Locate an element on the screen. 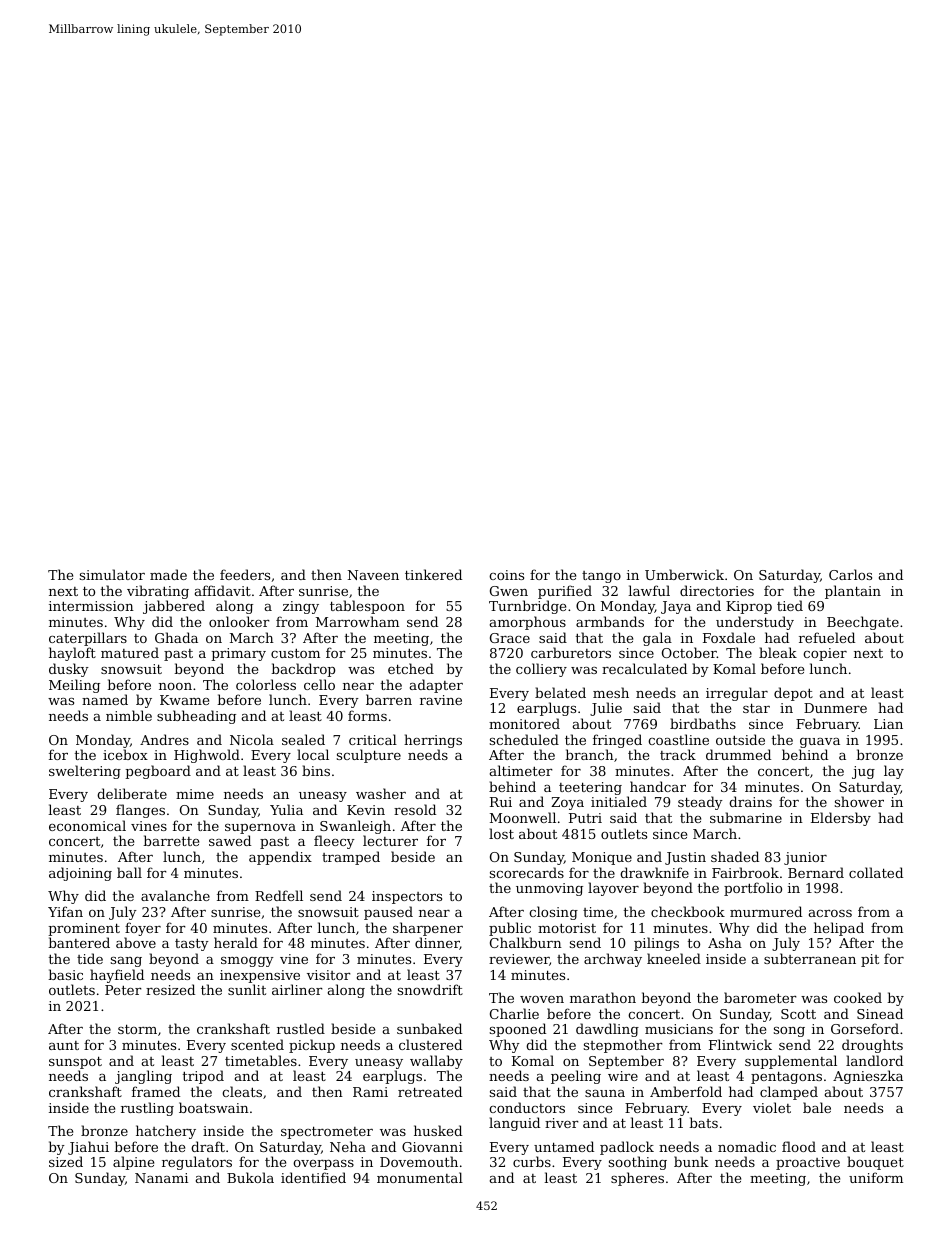  Yifan is located at coordinates (65, 911).
